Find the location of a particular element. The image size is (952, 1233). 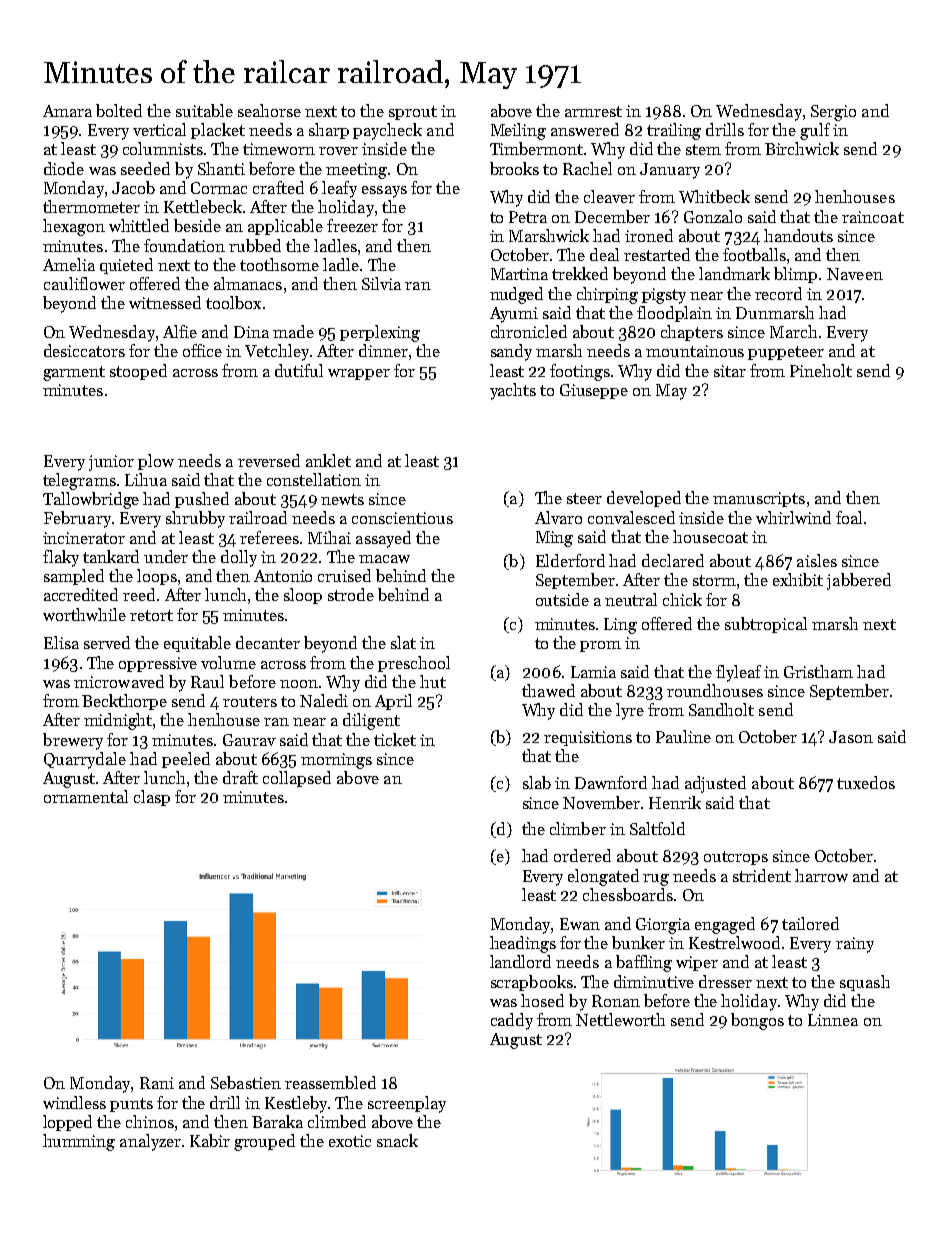

sampled is located at coordinates (74, 577).
